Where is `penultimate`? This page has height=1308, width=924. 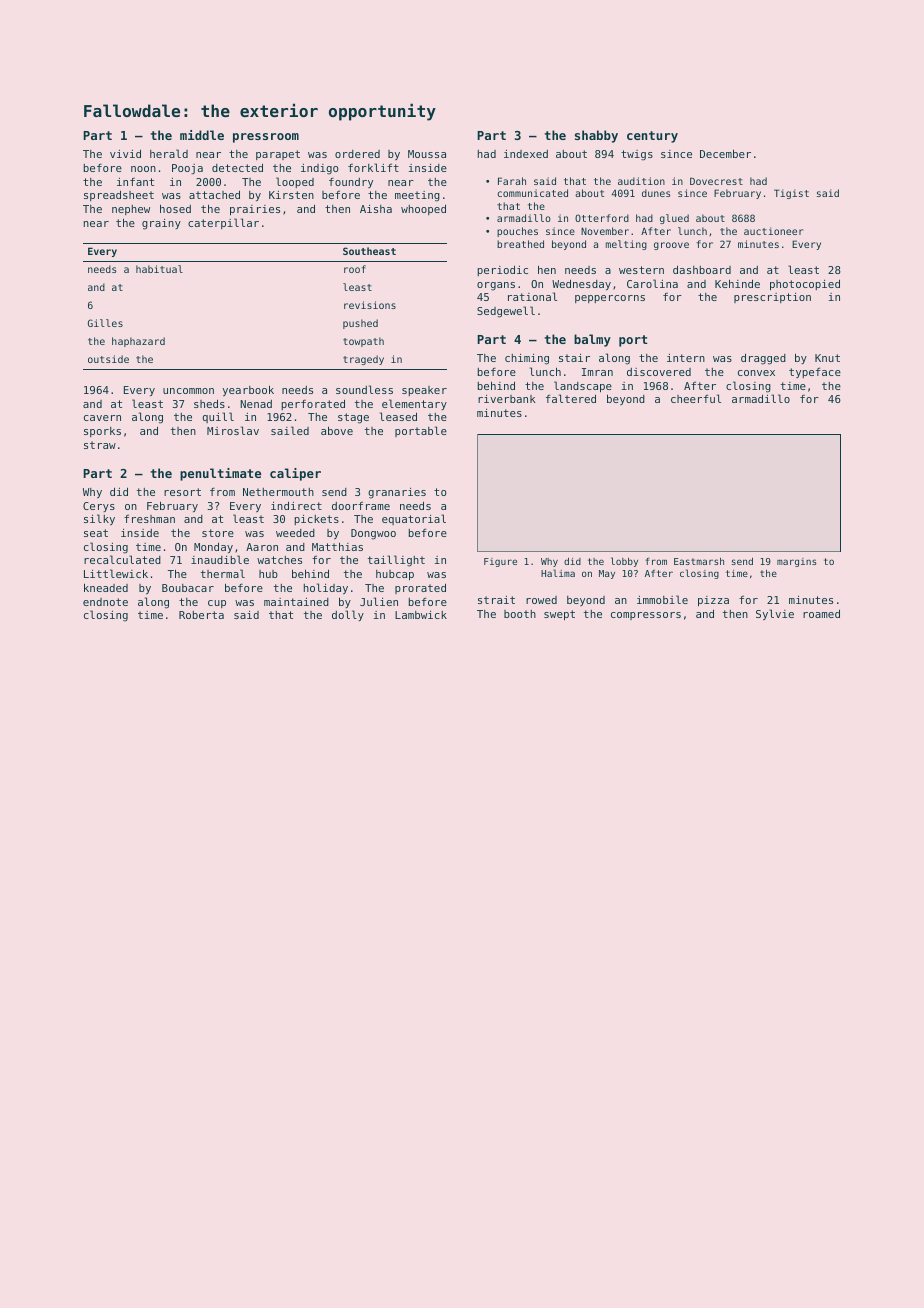 penultimate is located at coordinates (220, 474).
